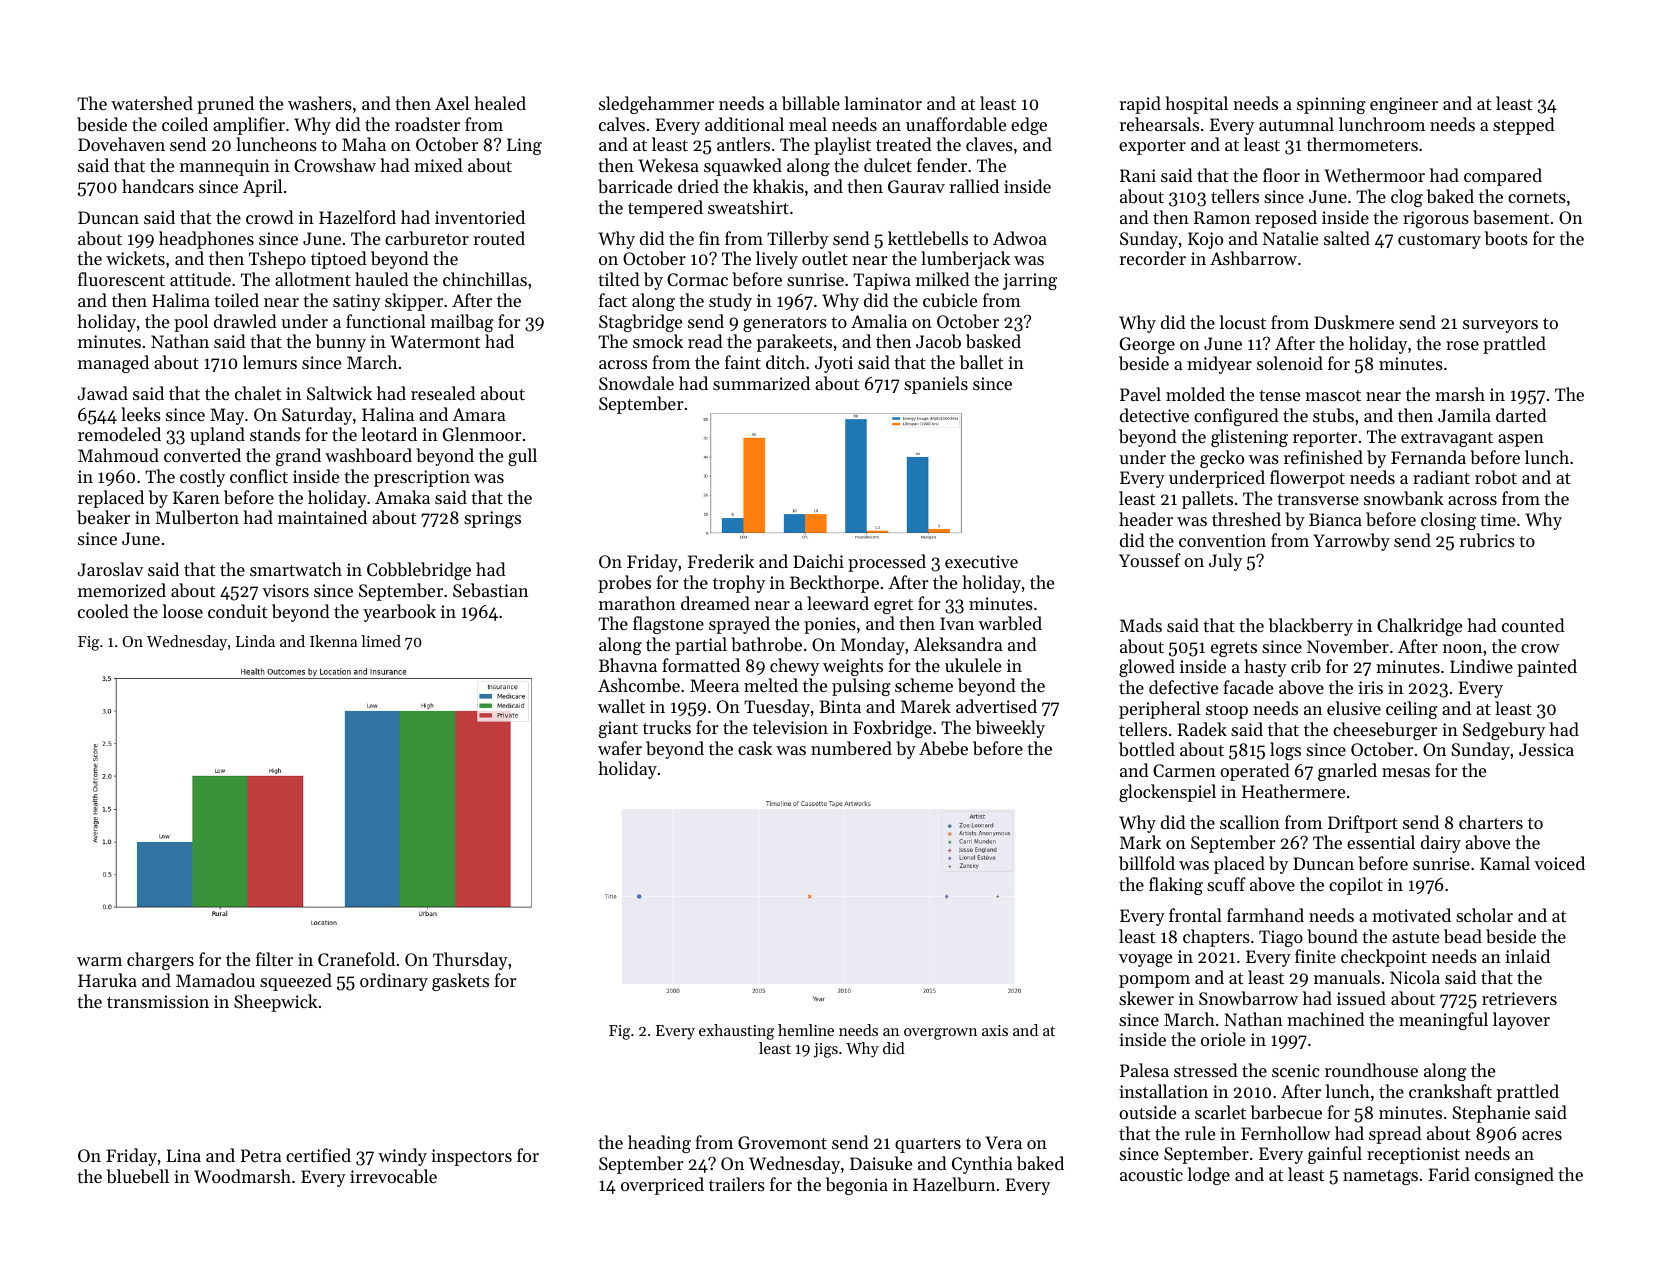 This screenshot has width=1664, height=1286. Describe the element at coordinates (255, 641) in the screenshot. I see `Linda` at that location.
